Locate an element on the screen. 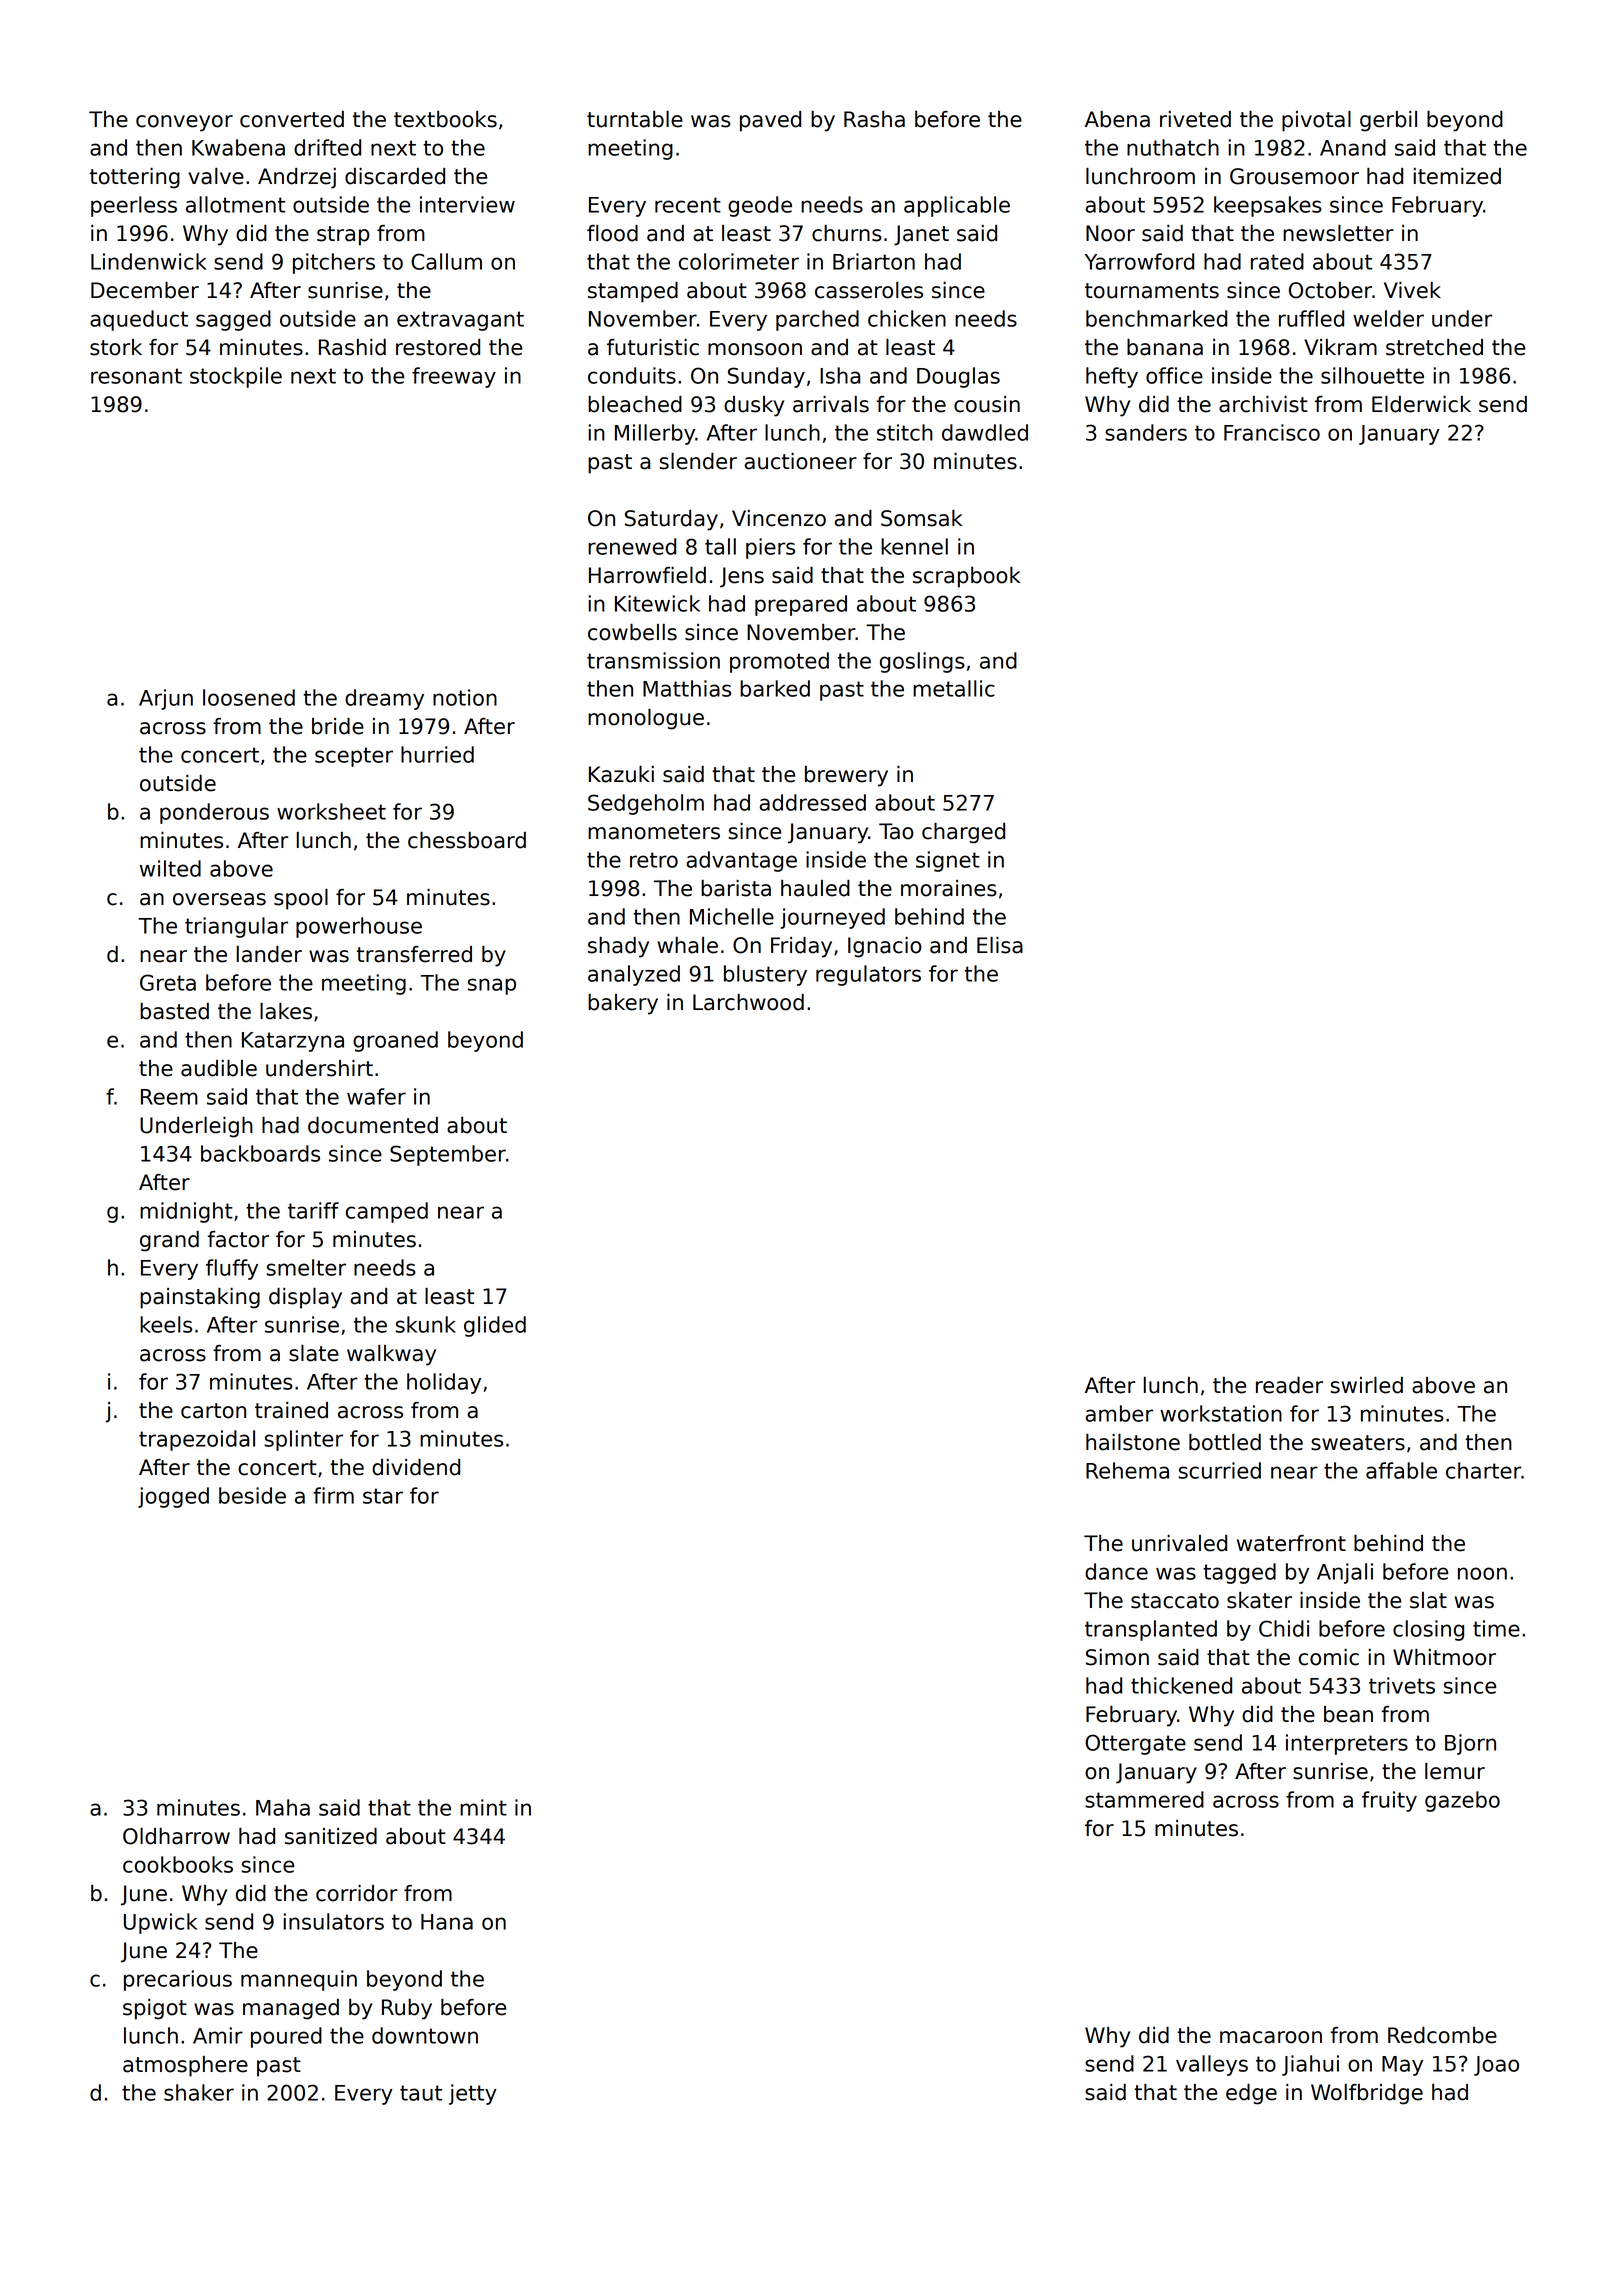  conveyor is located at coordinates (184, 123).
